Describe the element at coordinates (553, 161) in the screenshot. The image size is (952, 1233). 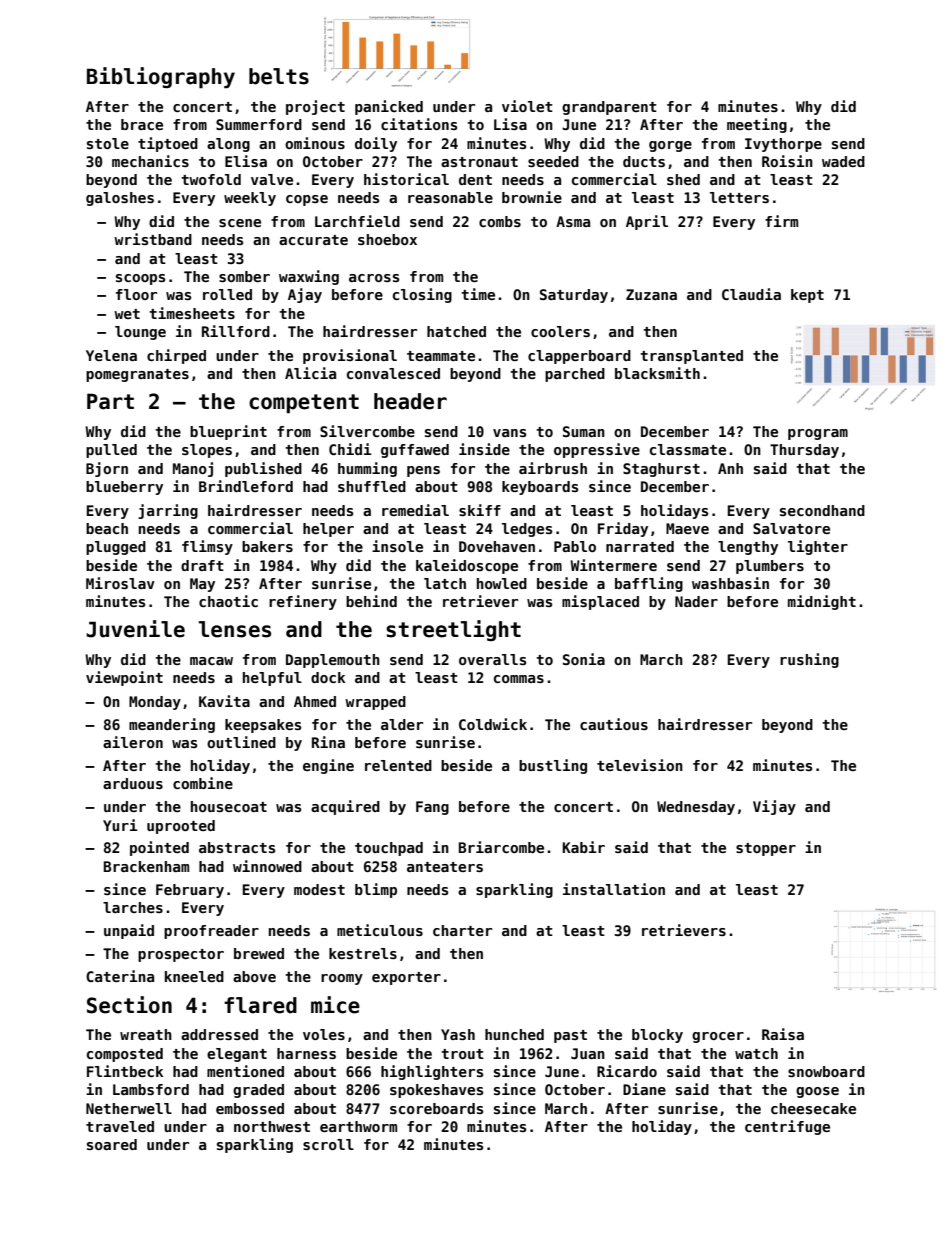
I see `seeded` at that location.
